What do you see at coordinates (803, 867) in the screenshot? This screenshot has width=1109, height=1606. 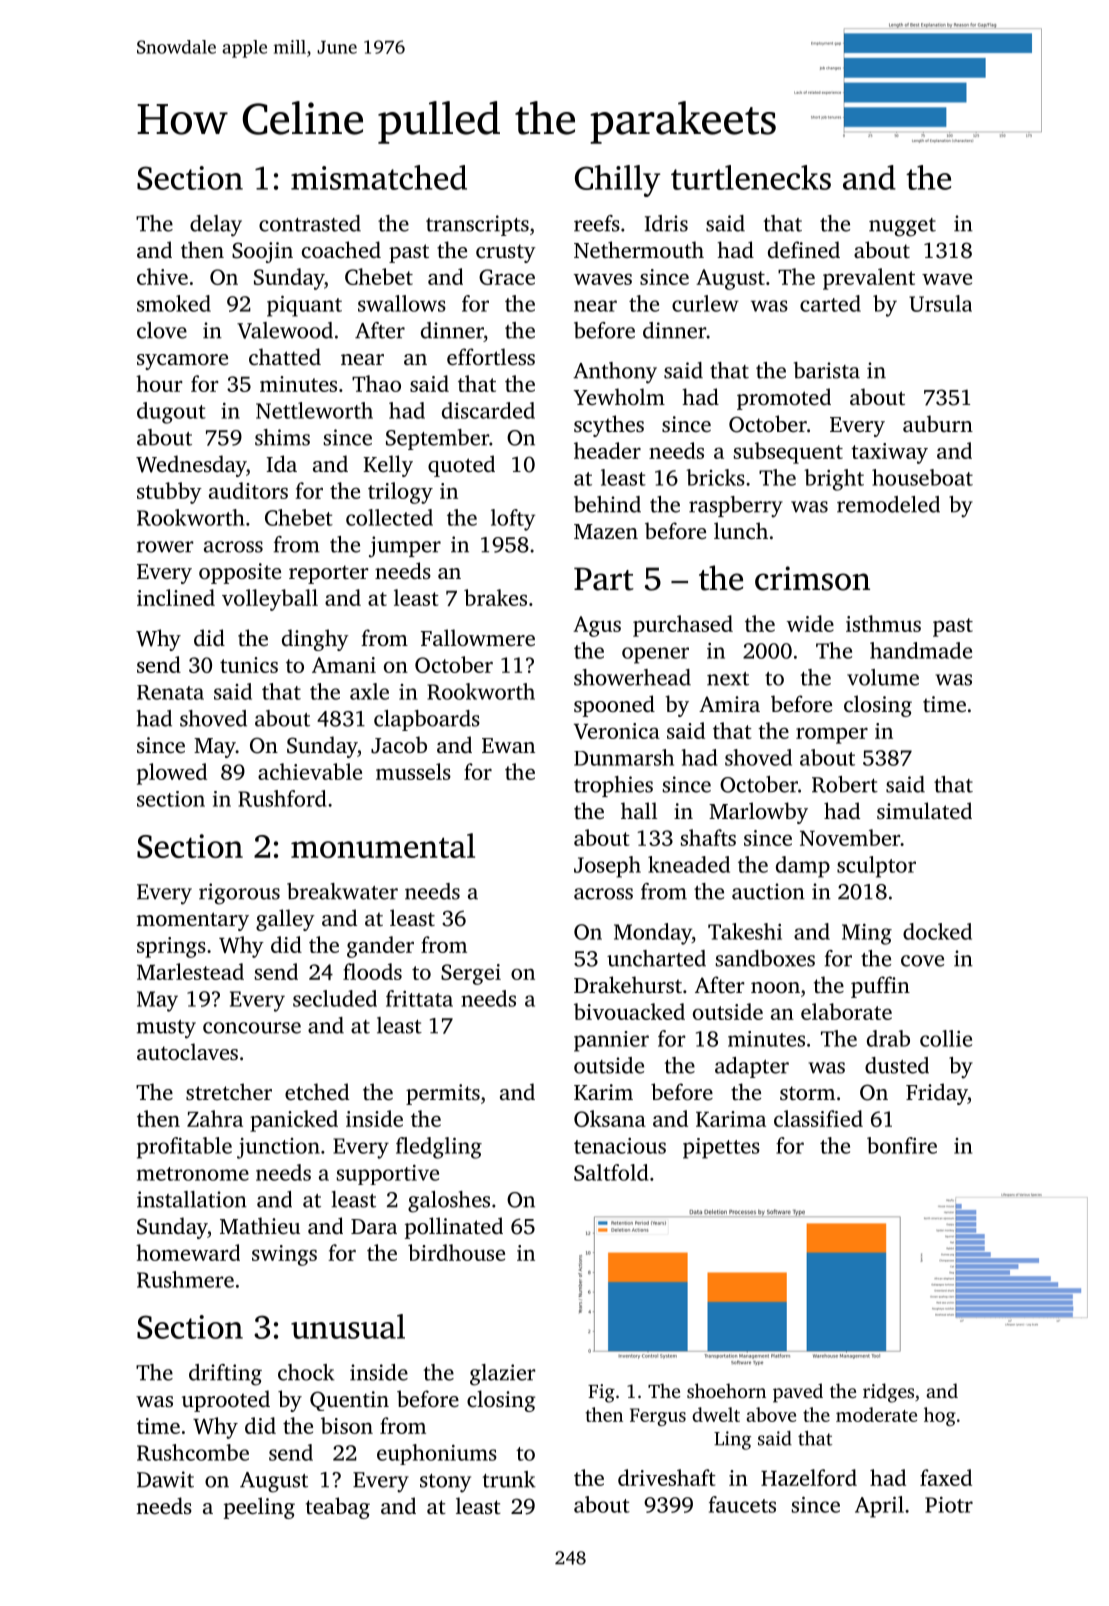 I see `damp` at bounding box center [803, 867].
